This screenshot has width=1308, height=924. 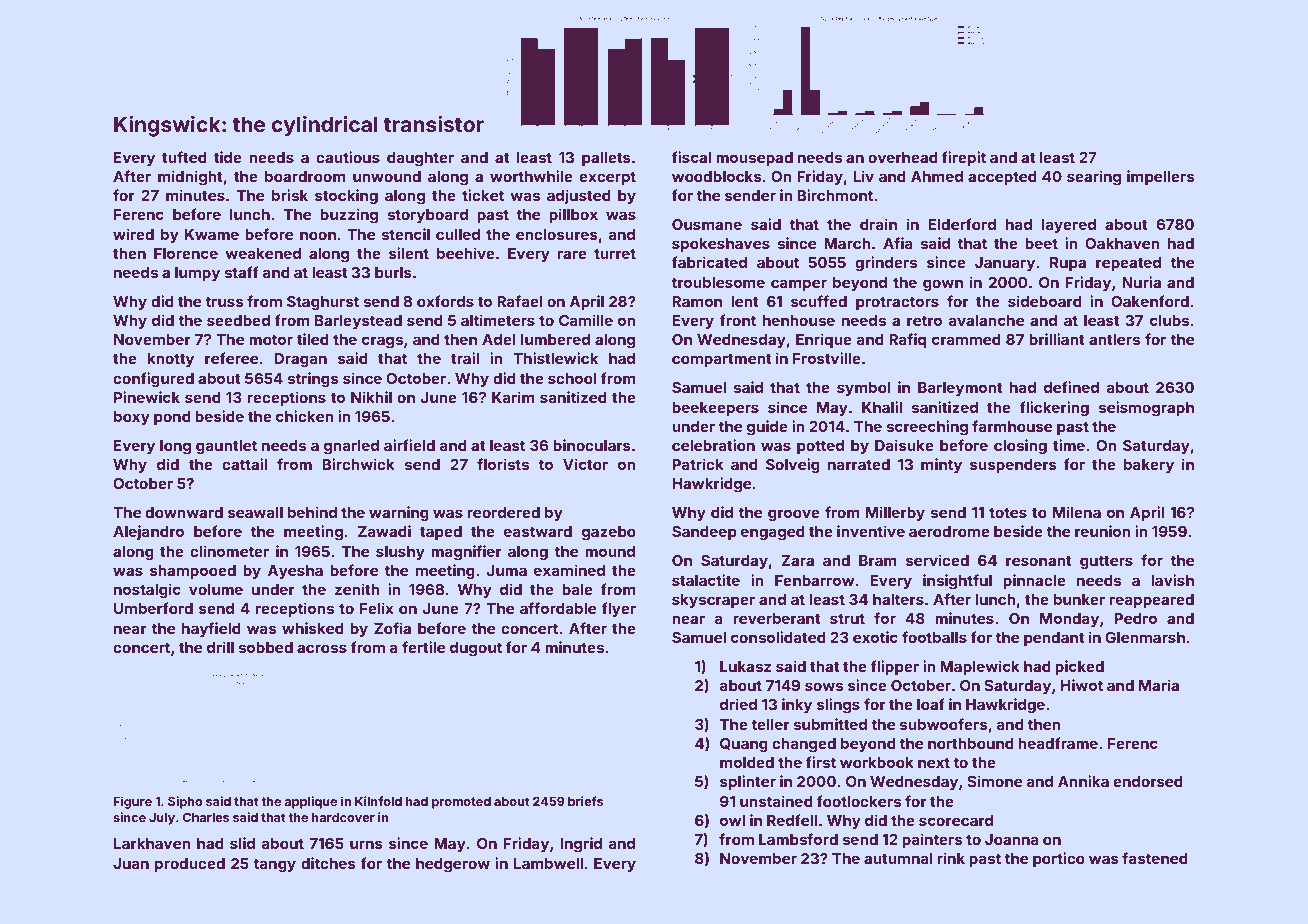 What do you see at coordinates (520, 301) in the screenshot?
I see `Rafael` at bounding box center [520, 301].
